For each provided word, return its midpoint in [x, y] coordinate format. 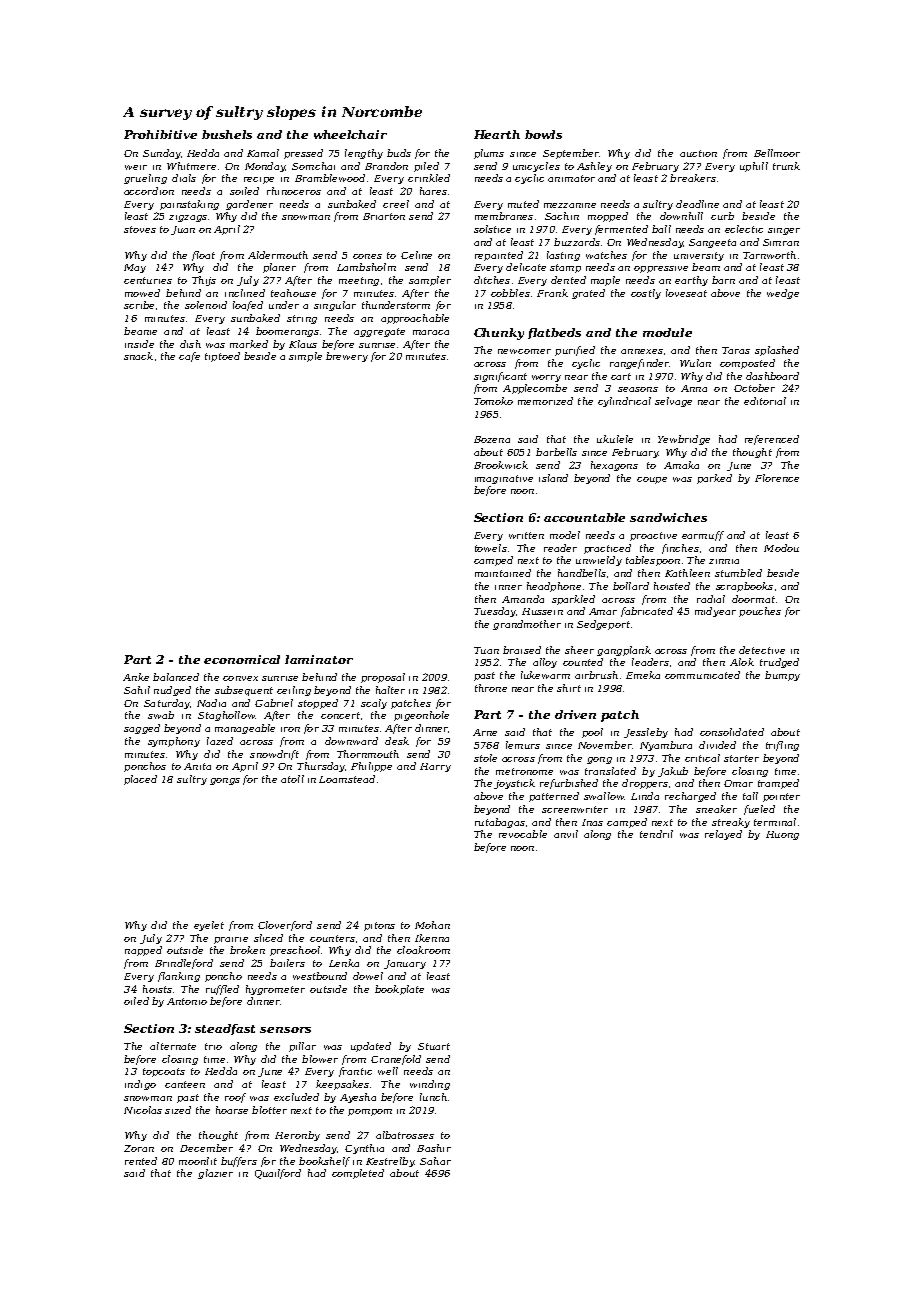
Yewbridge [684, 440]
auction [698, 153]
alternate [173, 1046]
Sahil [137, 690]
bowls [543, 134]
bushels [227, 134]
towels [491, 548]
